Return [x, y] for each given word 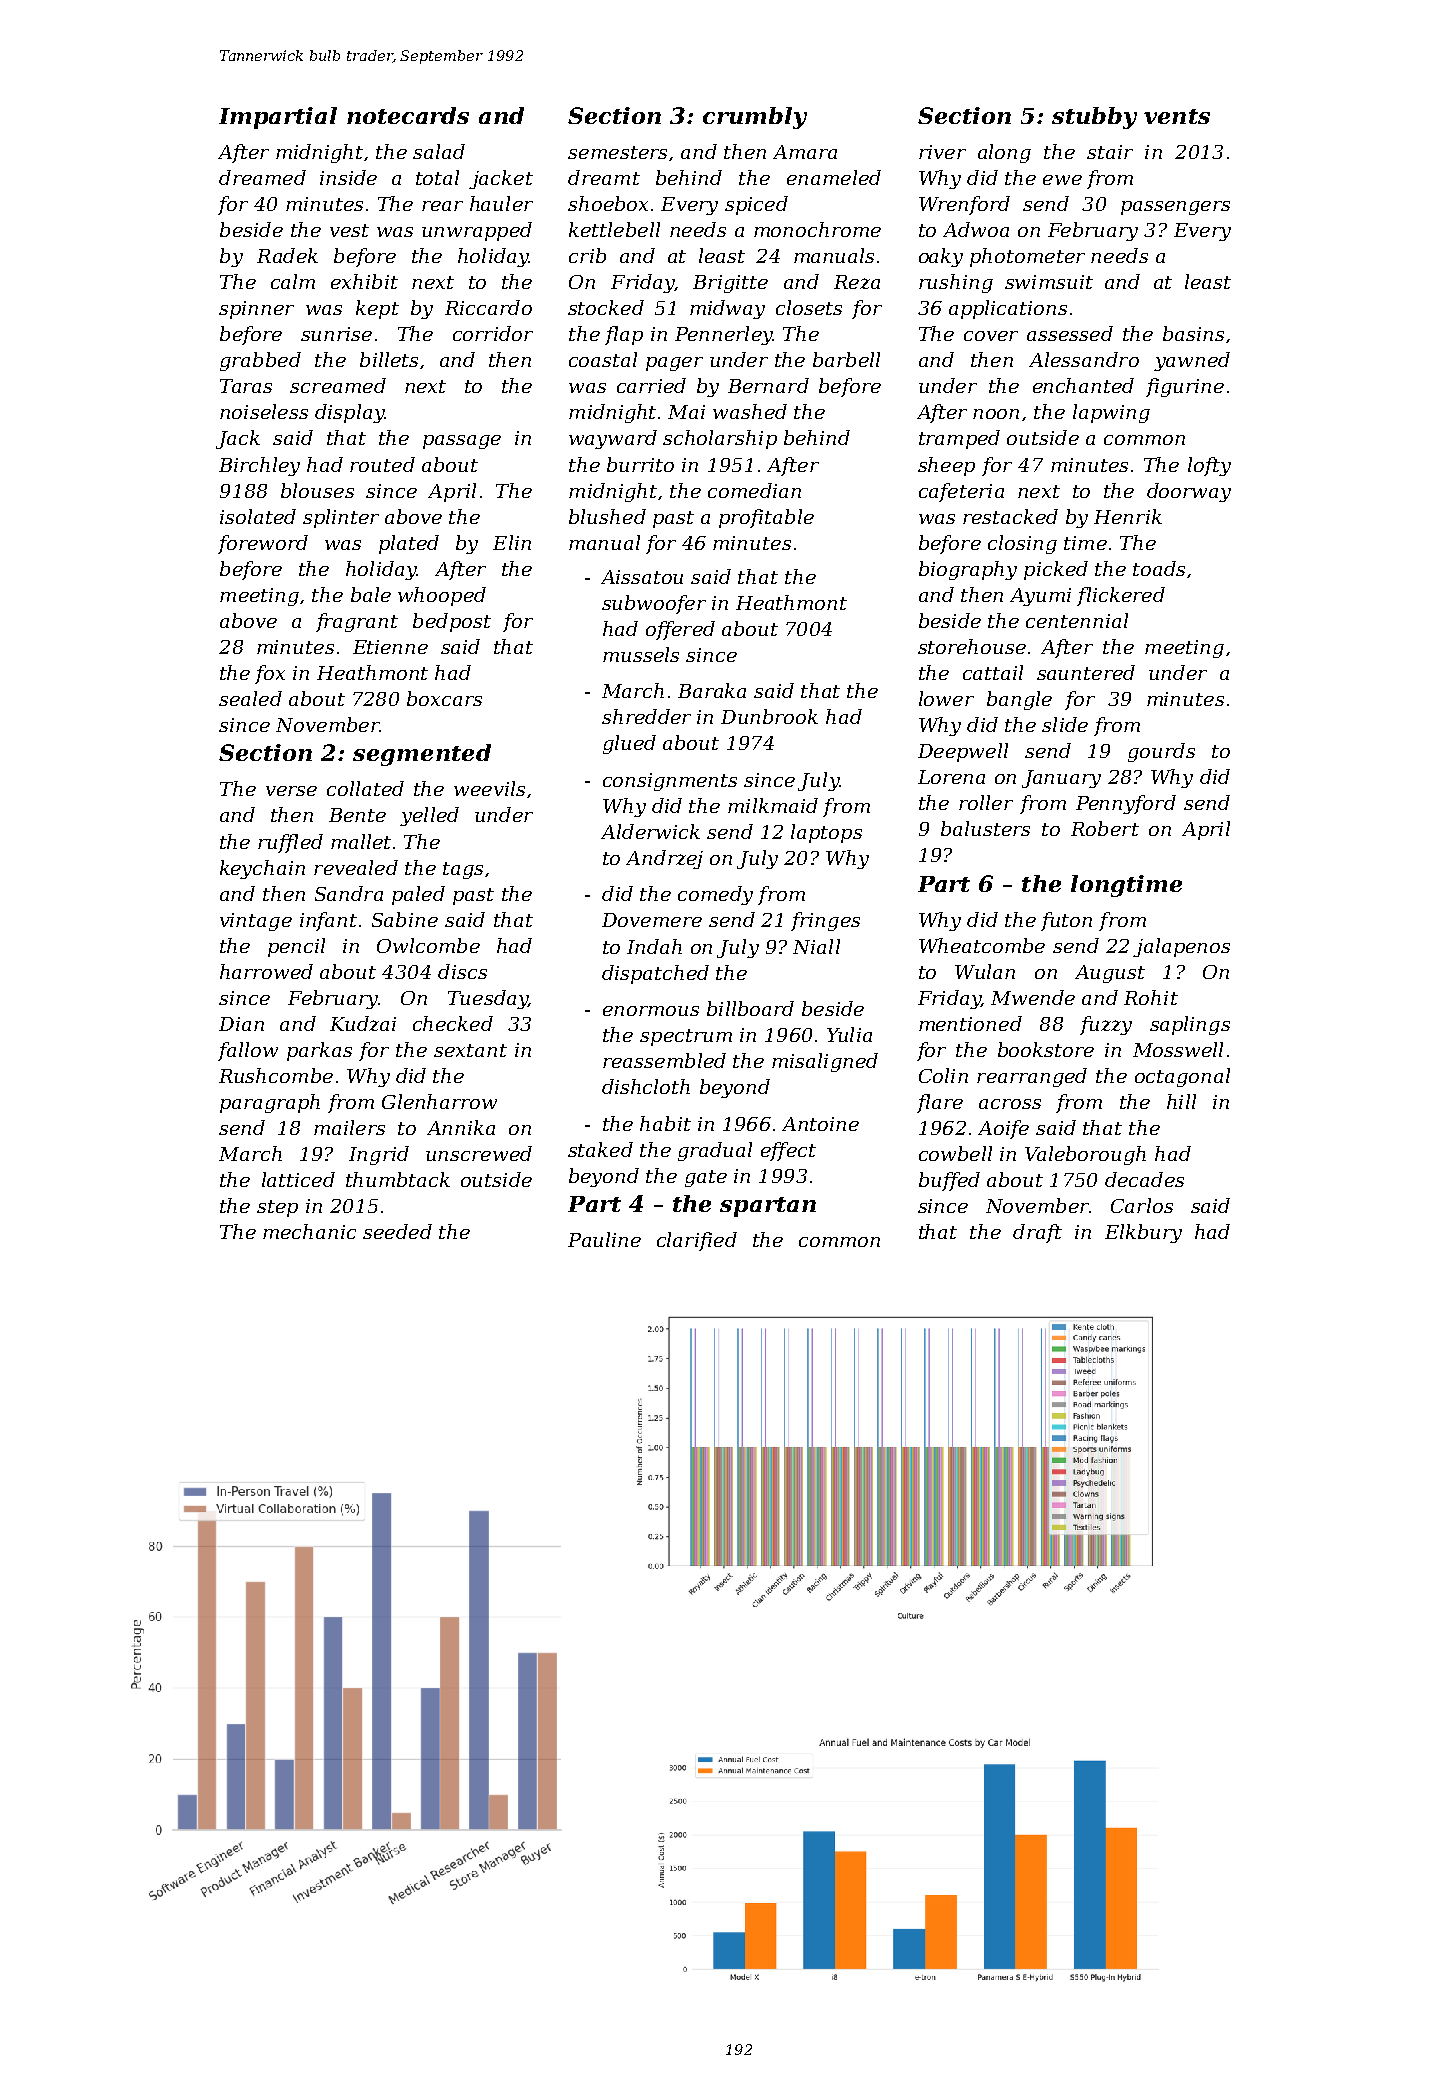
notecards [408, 115]
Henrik [1128, 516]
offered [680, 630]
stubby [1094, 118]
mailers [349, 1127]
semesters [617, 152]
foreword [263, 544]
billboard [750, 1008]
